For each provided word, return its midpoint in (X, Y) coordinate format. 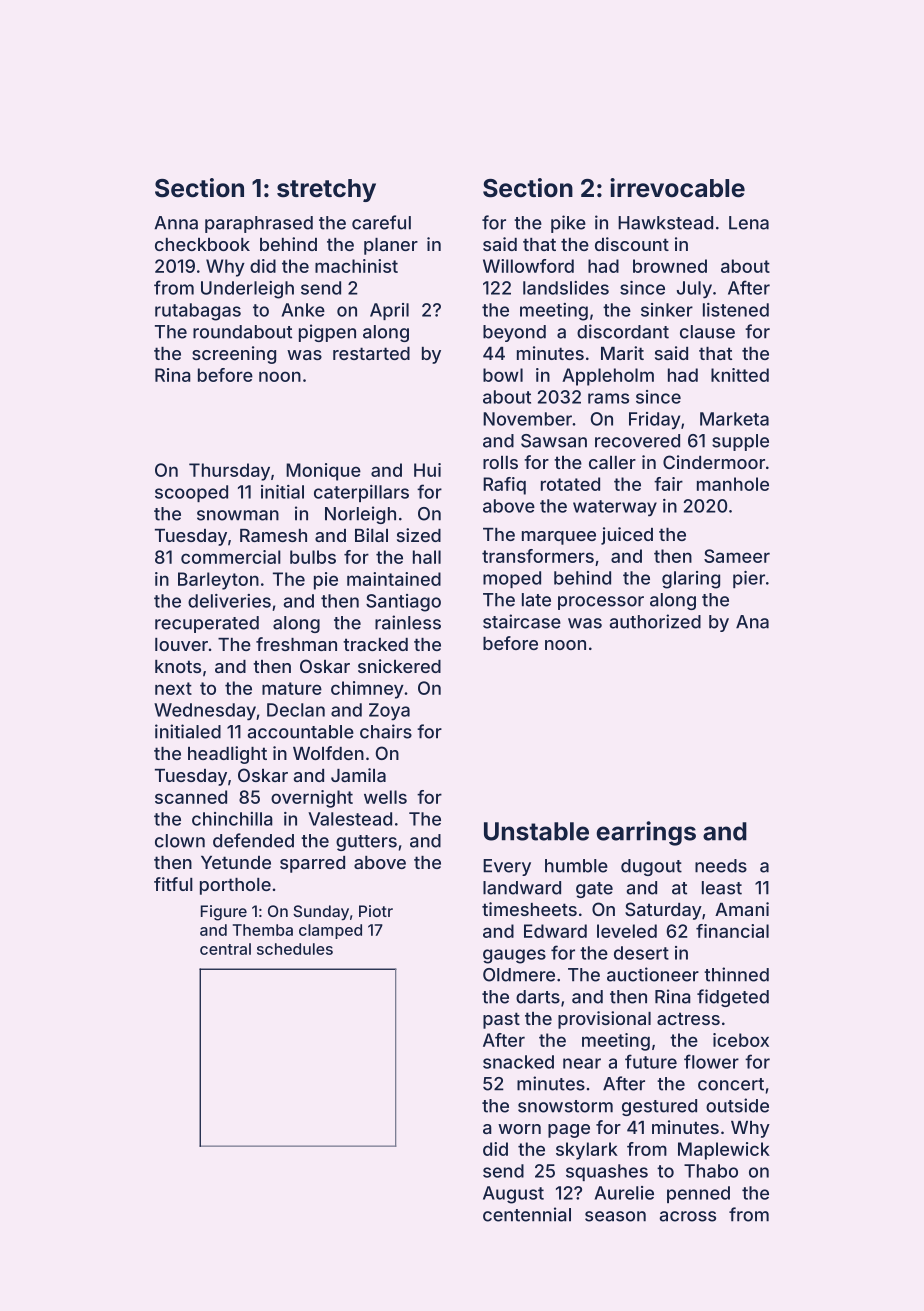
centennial (527, 1214)
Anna (176, 223)
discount (632, 244)
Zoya (389, 712)
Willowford (528, 266)
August (513, 1195)
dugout (651, 867)
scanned (191, 797)
